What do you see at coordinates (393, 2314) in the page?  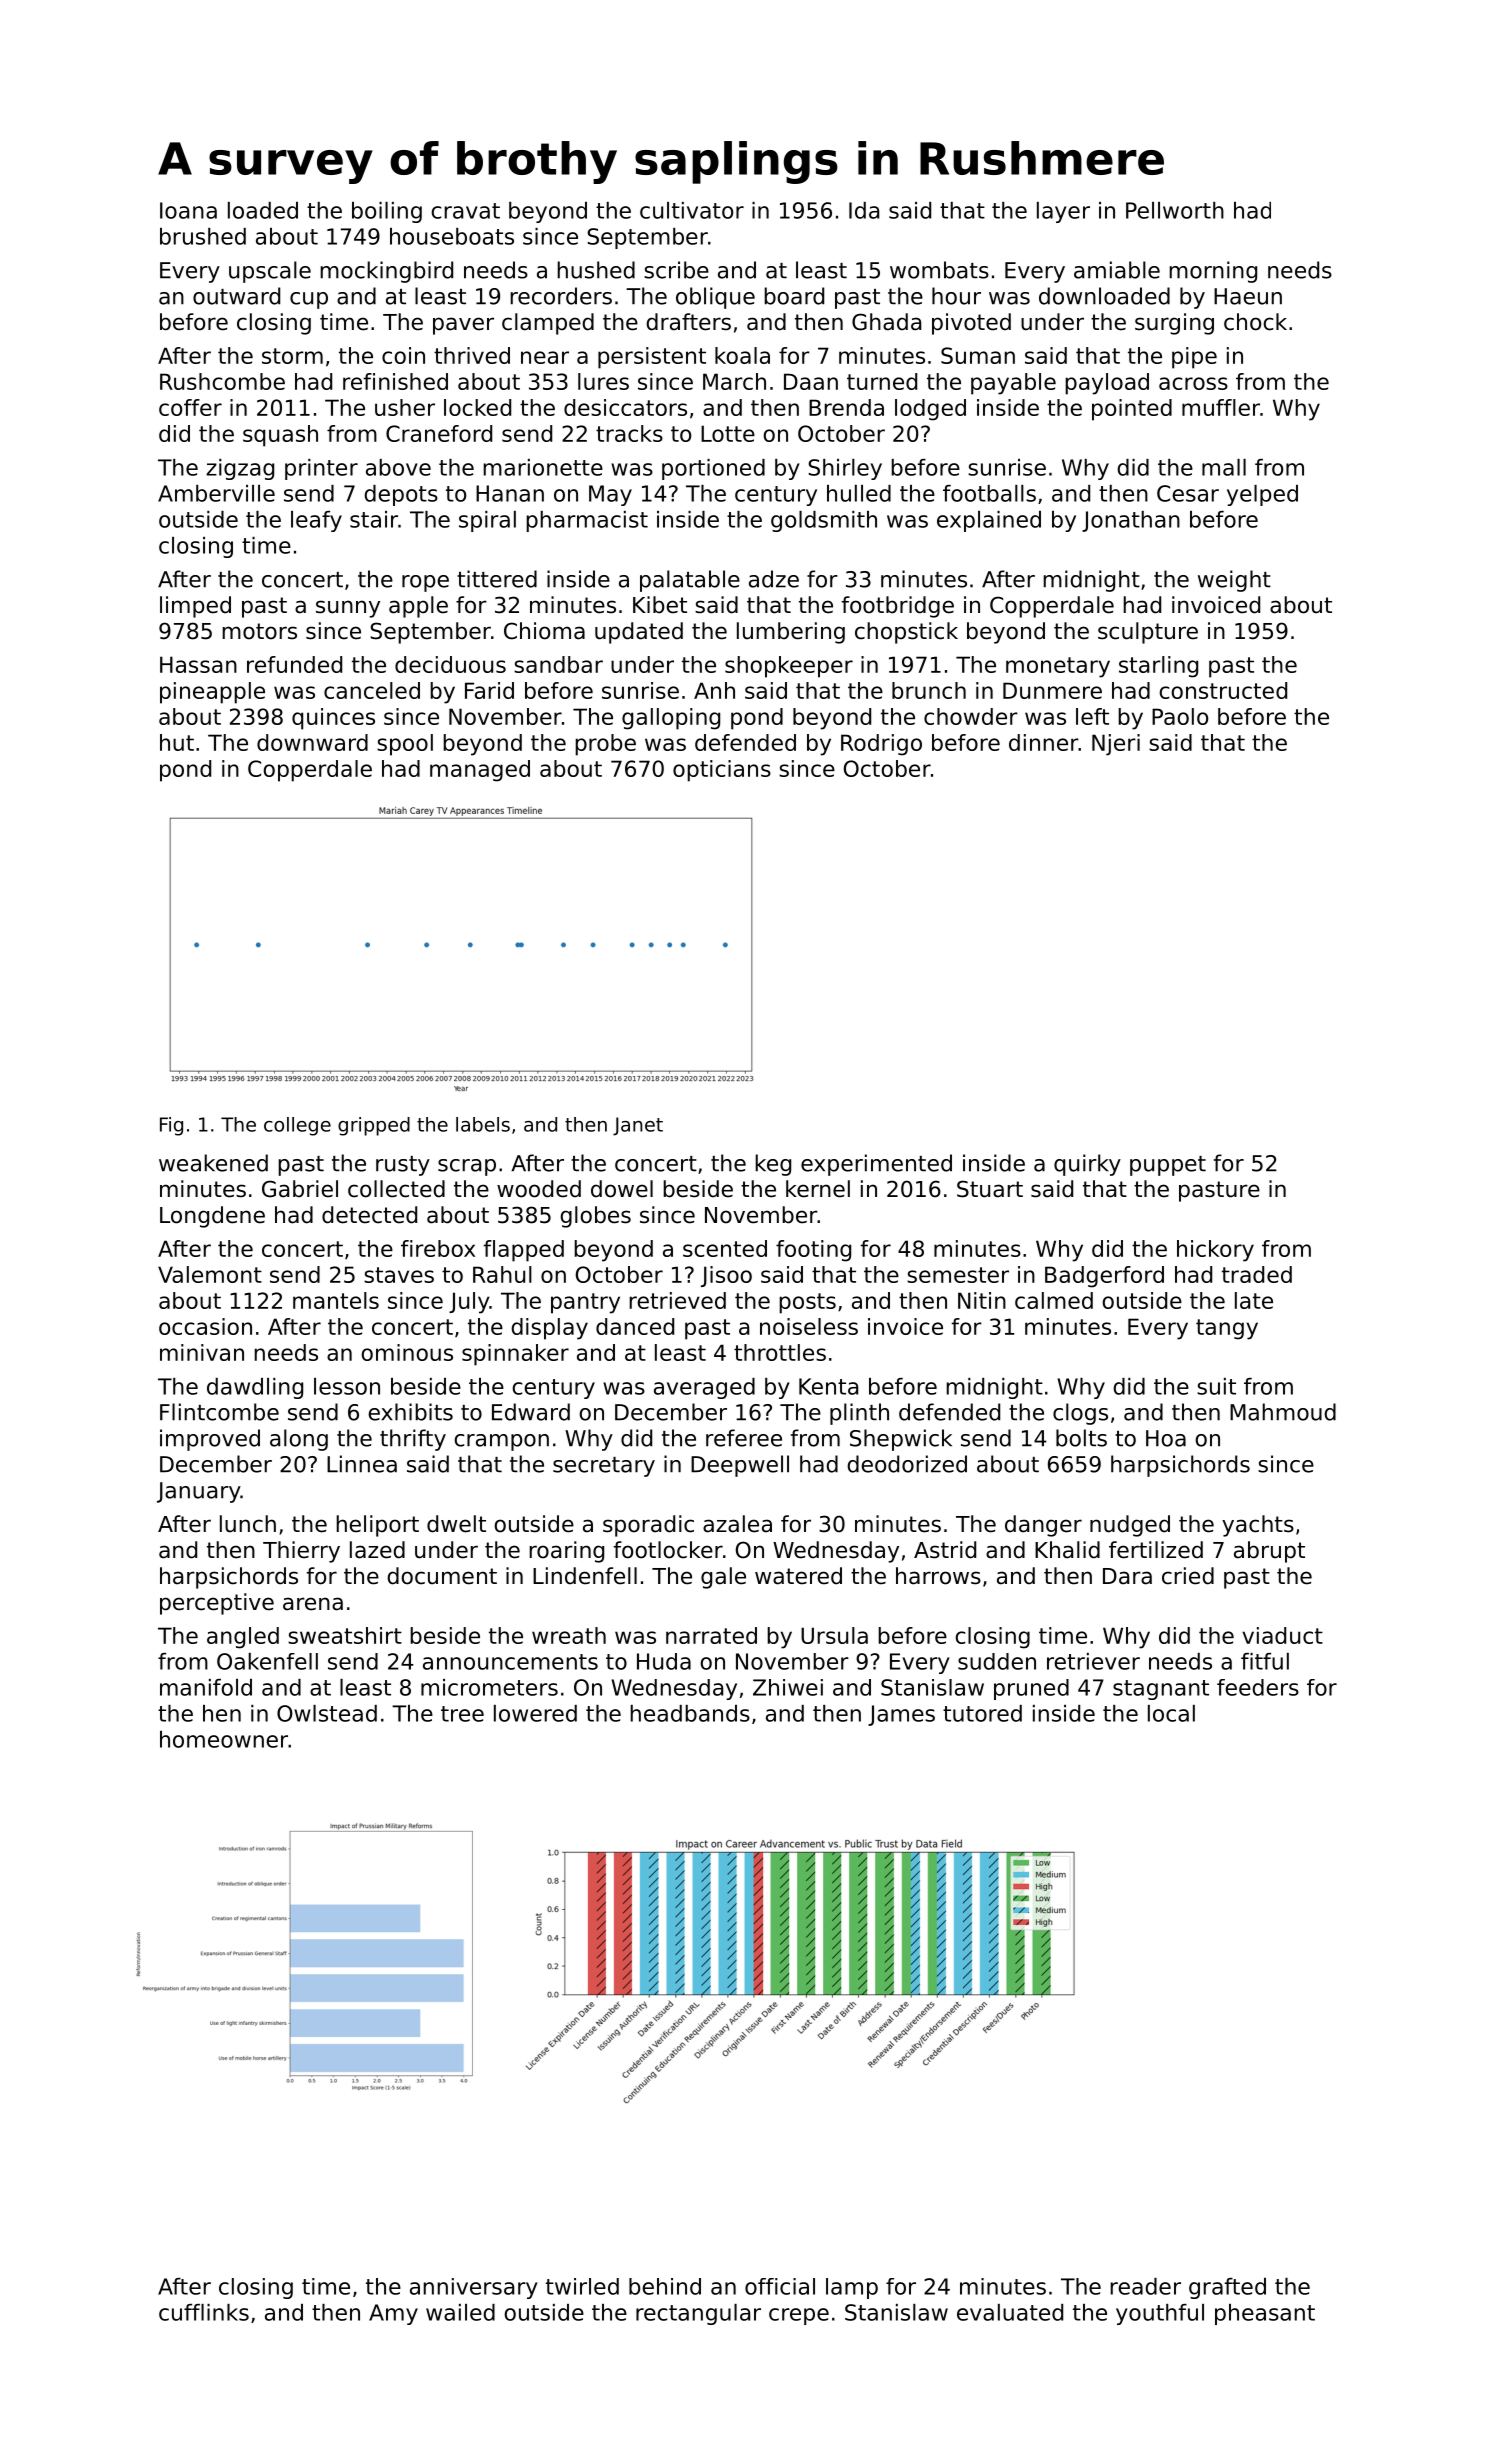 I see `Amy` at bounding box center [393, 2314].
